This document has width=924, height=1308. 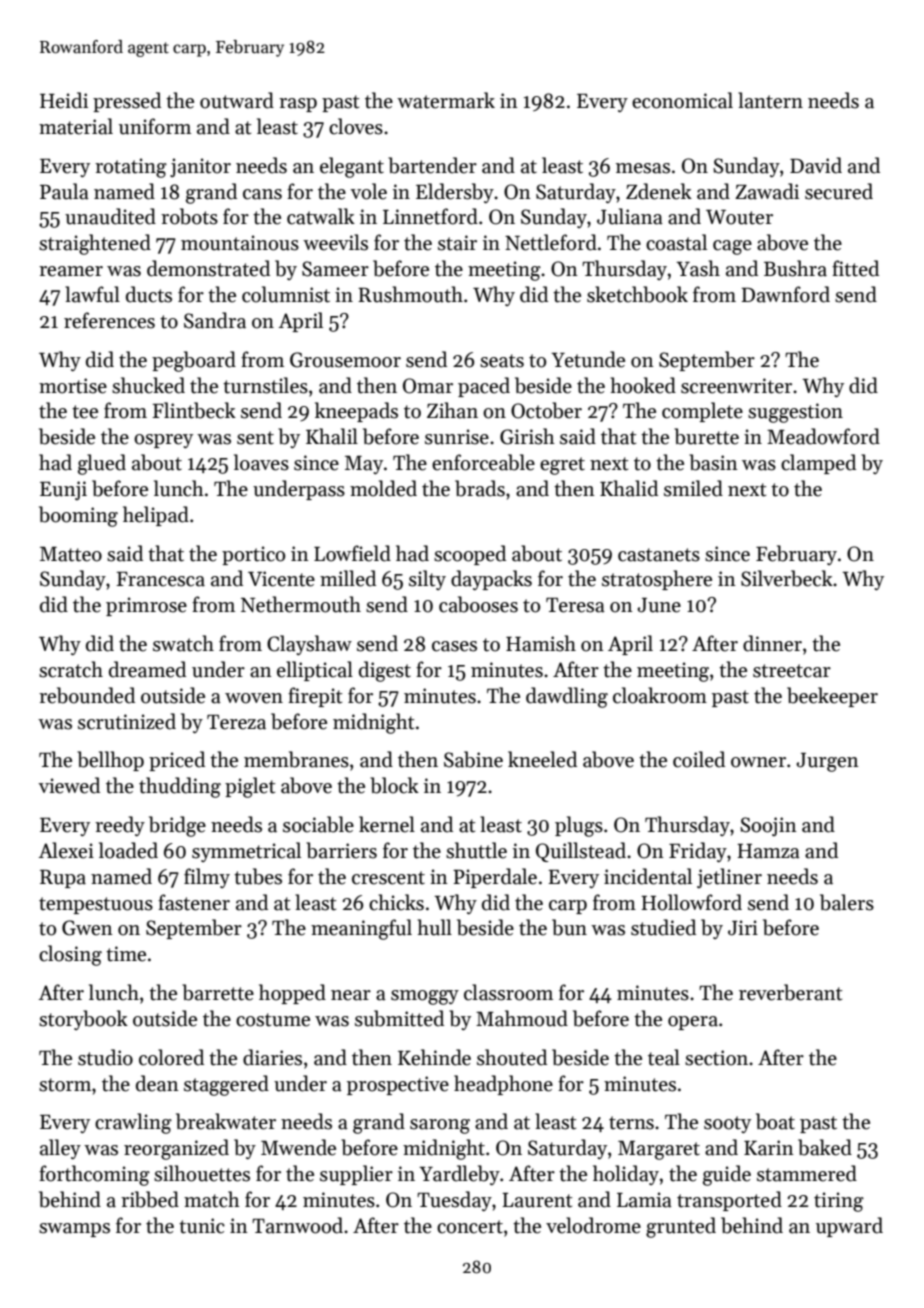 What do you see at coordinates (394, 785) in the document?
I see `block` at bounding box center [394, 785].
